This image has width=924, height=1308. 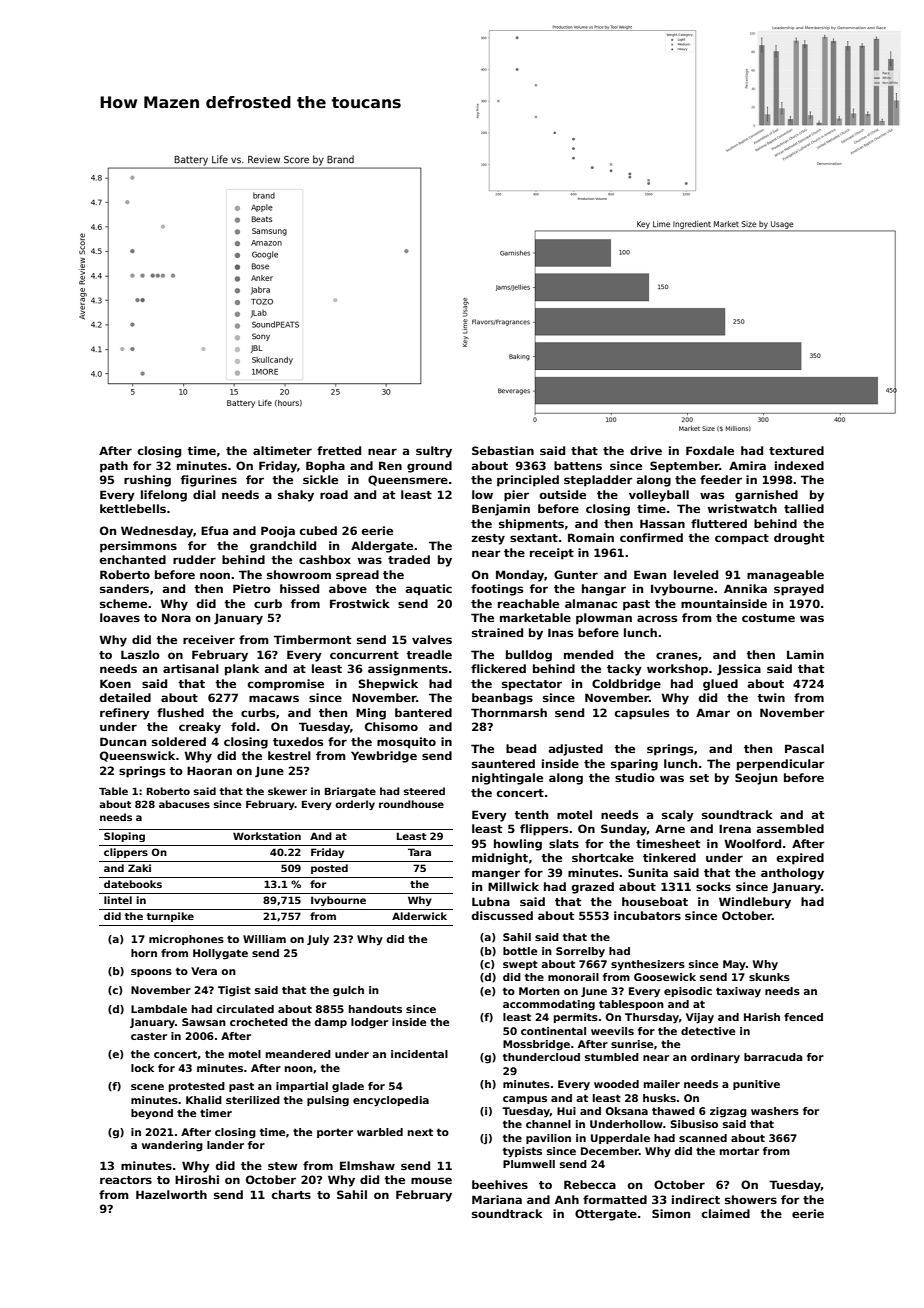 What do you see at coordinates (781, 765) in the image?
I see `perpendicular` at bounding box center [781, 765].
